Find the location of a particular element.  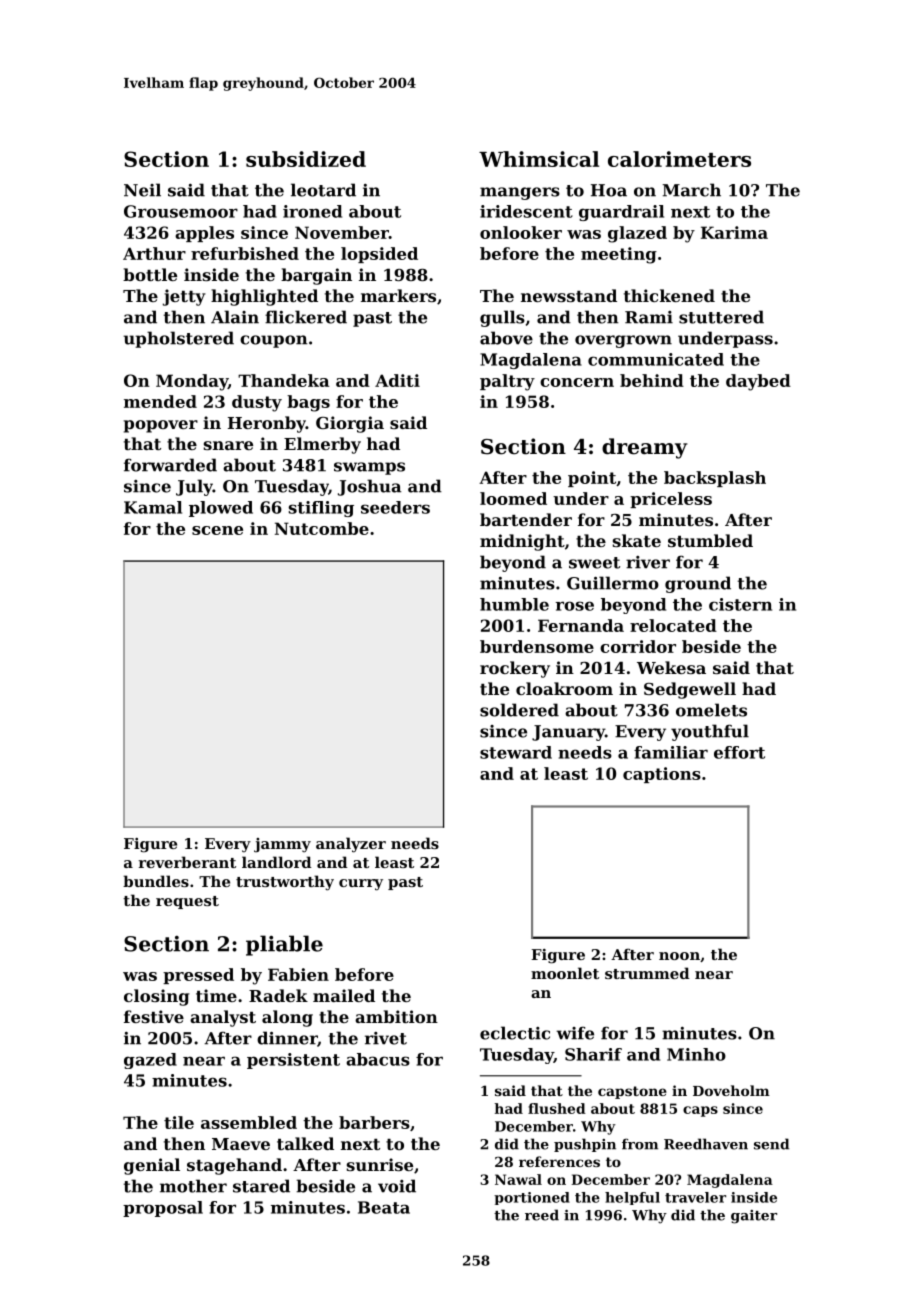

noon is located at coordinates (679, 956).
